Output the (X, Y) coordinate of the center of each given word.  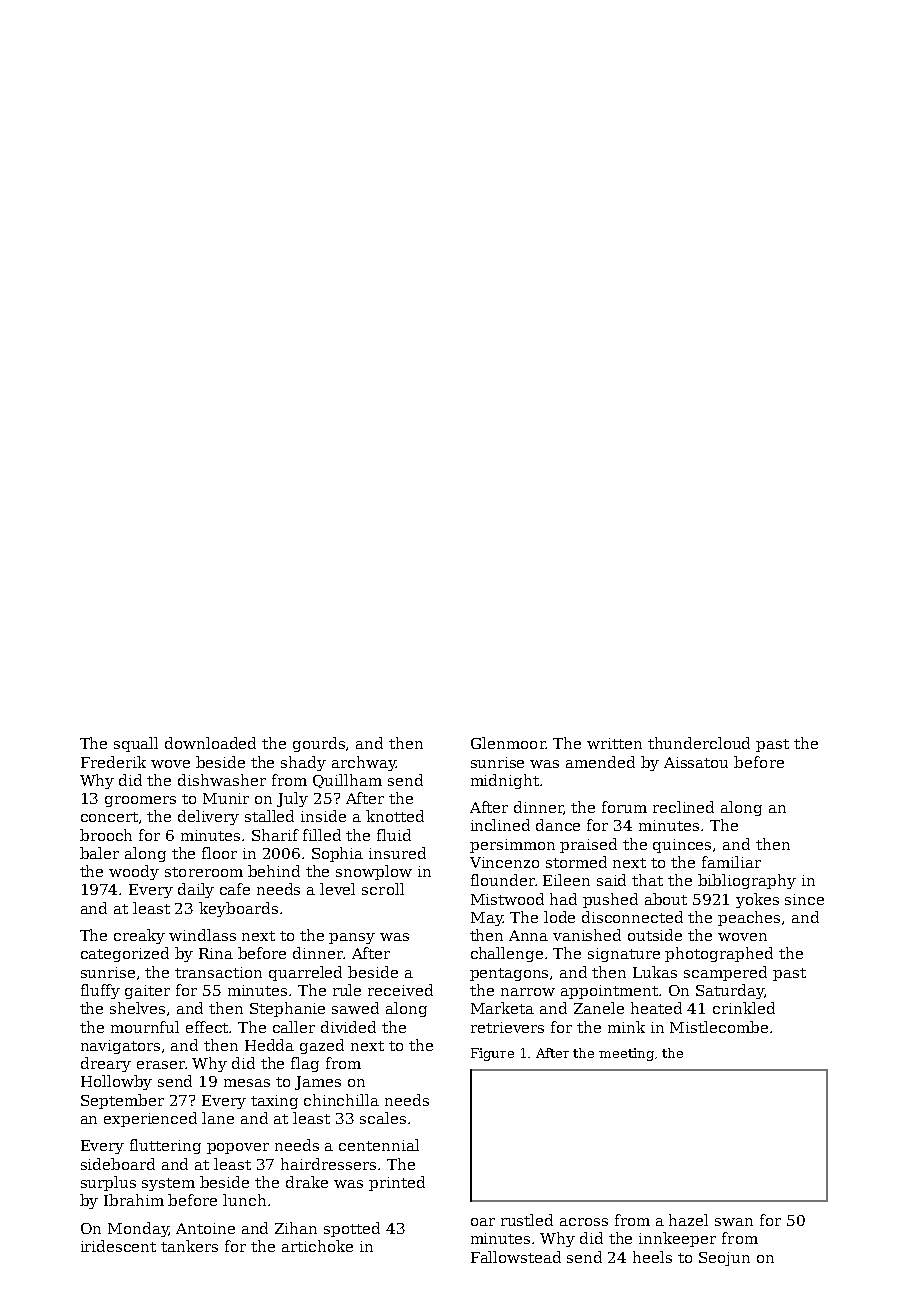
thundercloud (699, 743)
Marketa (502, 1008)
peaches (749, 918)
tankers (189, 1246)
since (804, 899)
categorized (125, 954)
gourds (319, 744)
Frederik (113, 762)
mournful (145, 1027)
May (487, 919)
